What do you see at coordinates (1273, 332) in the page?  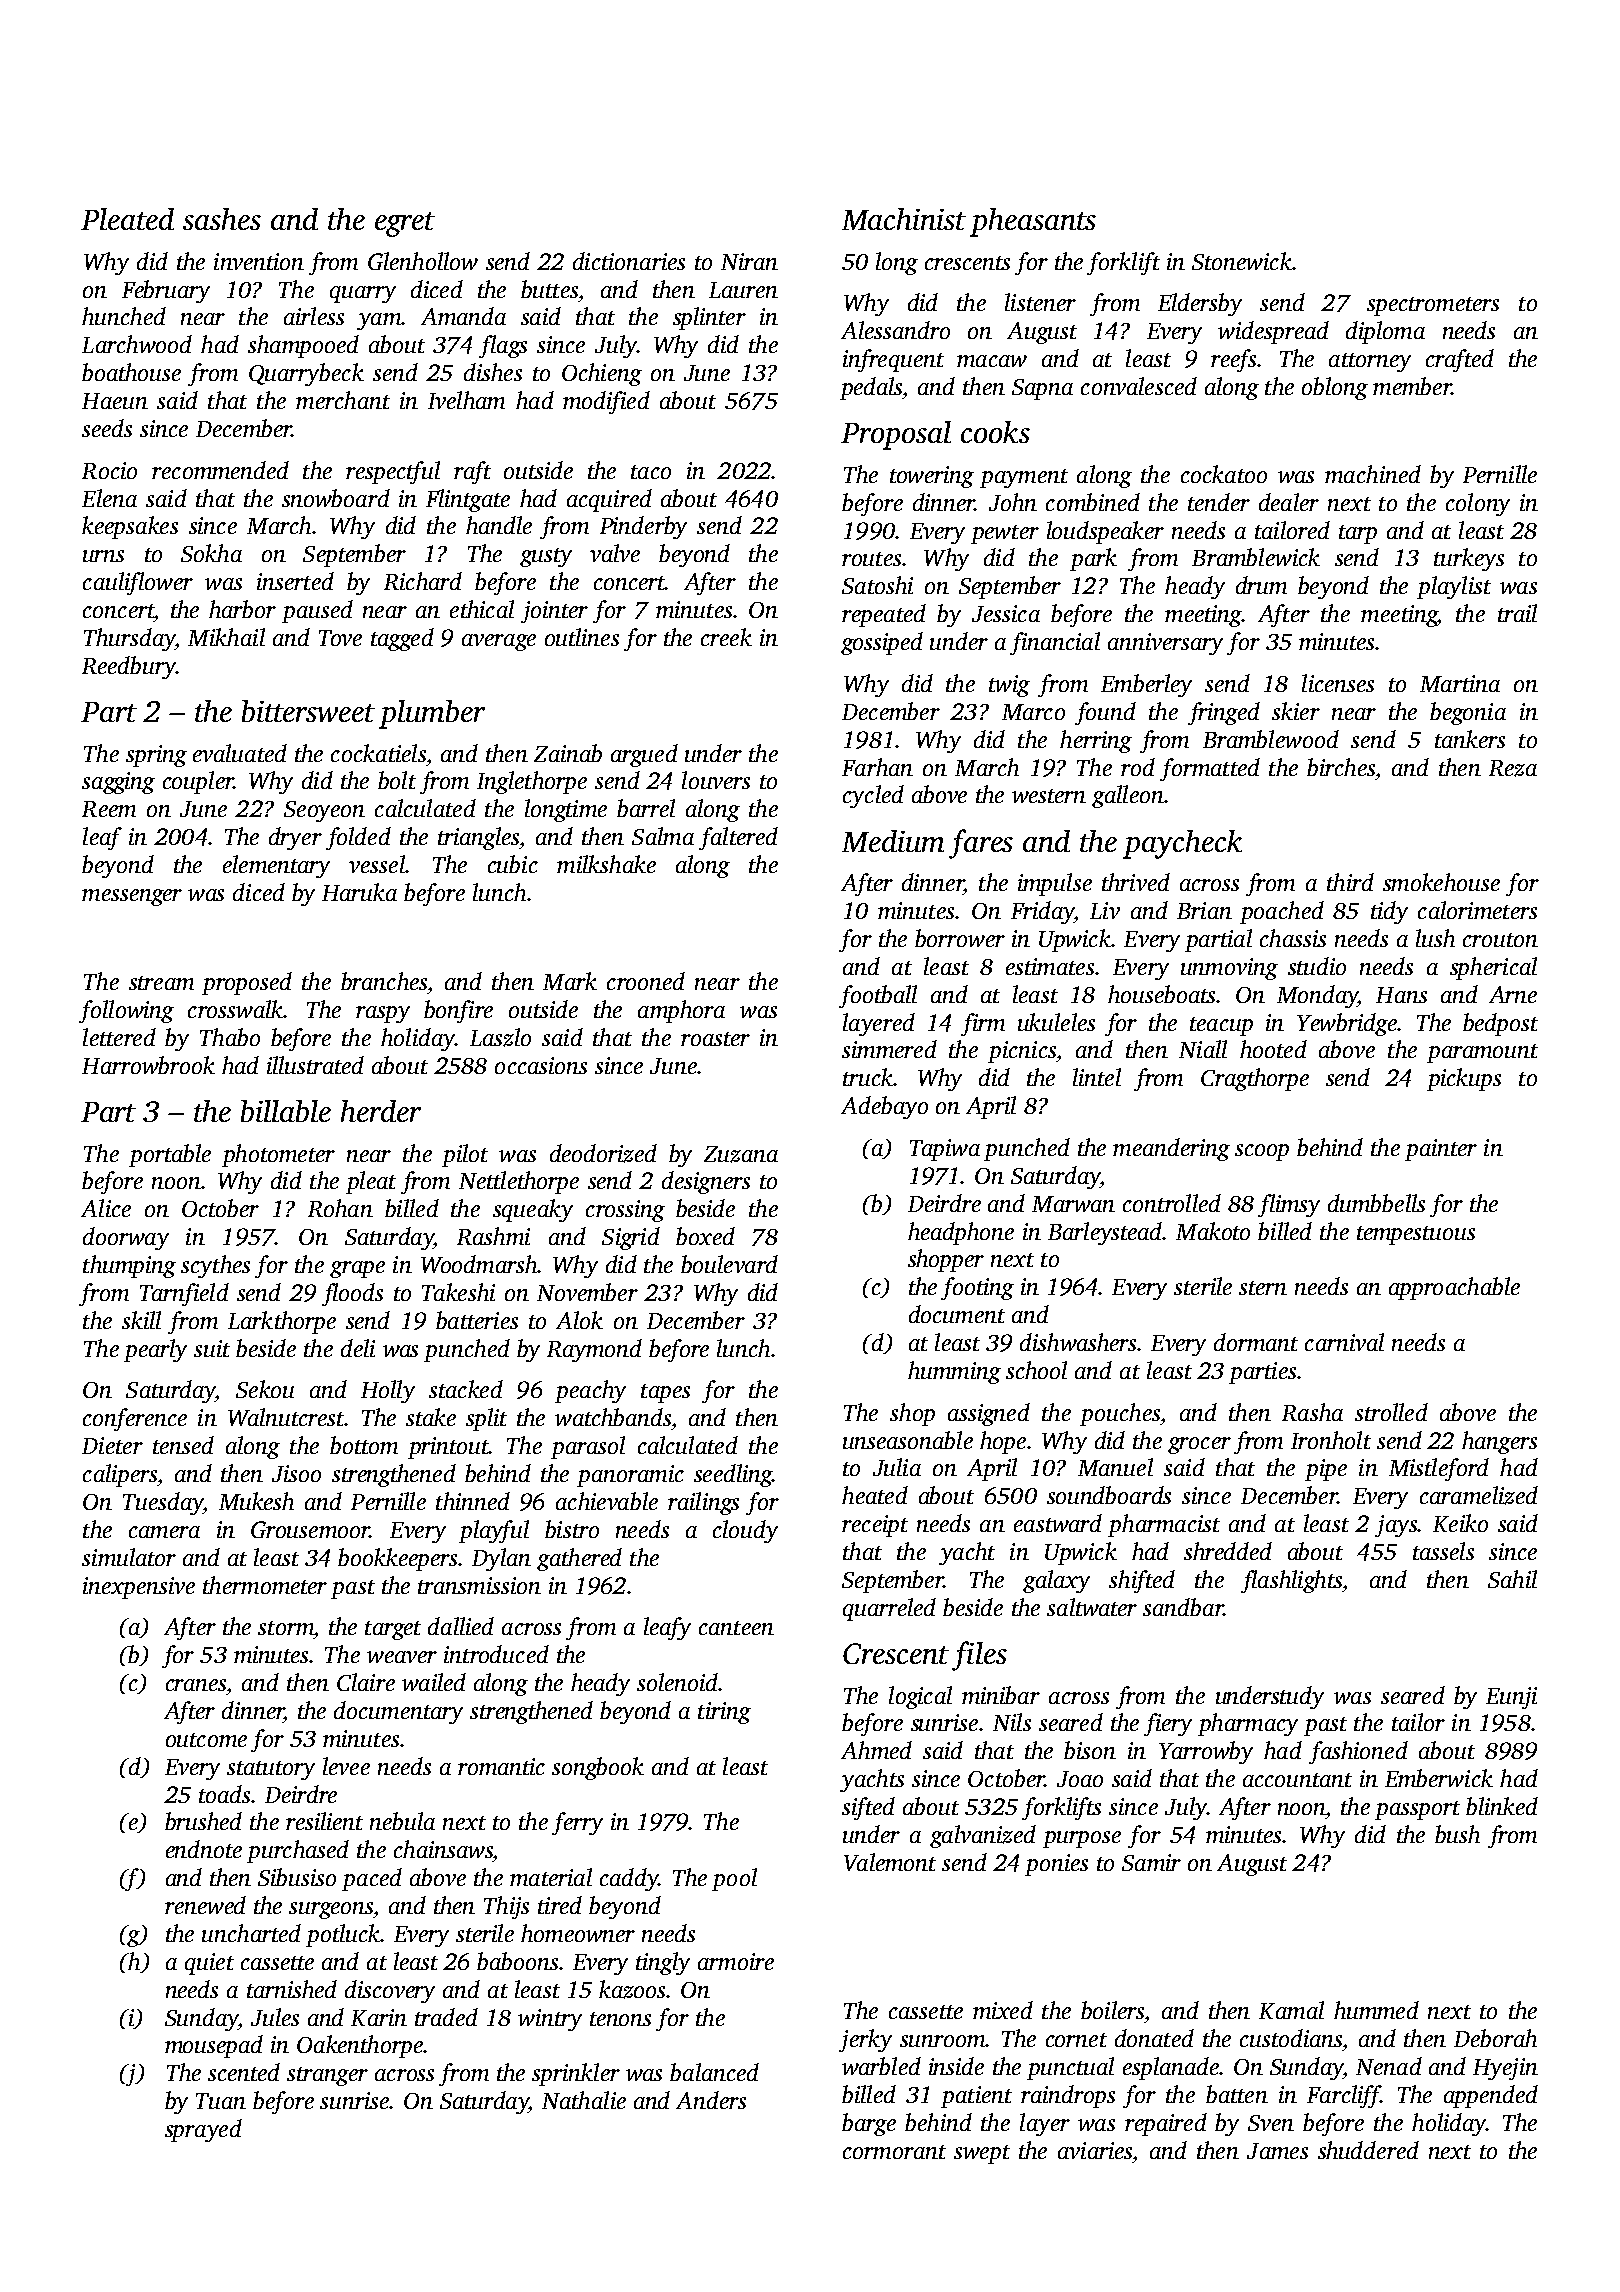 I see `widespread` at bounding box center [1273, 332].
